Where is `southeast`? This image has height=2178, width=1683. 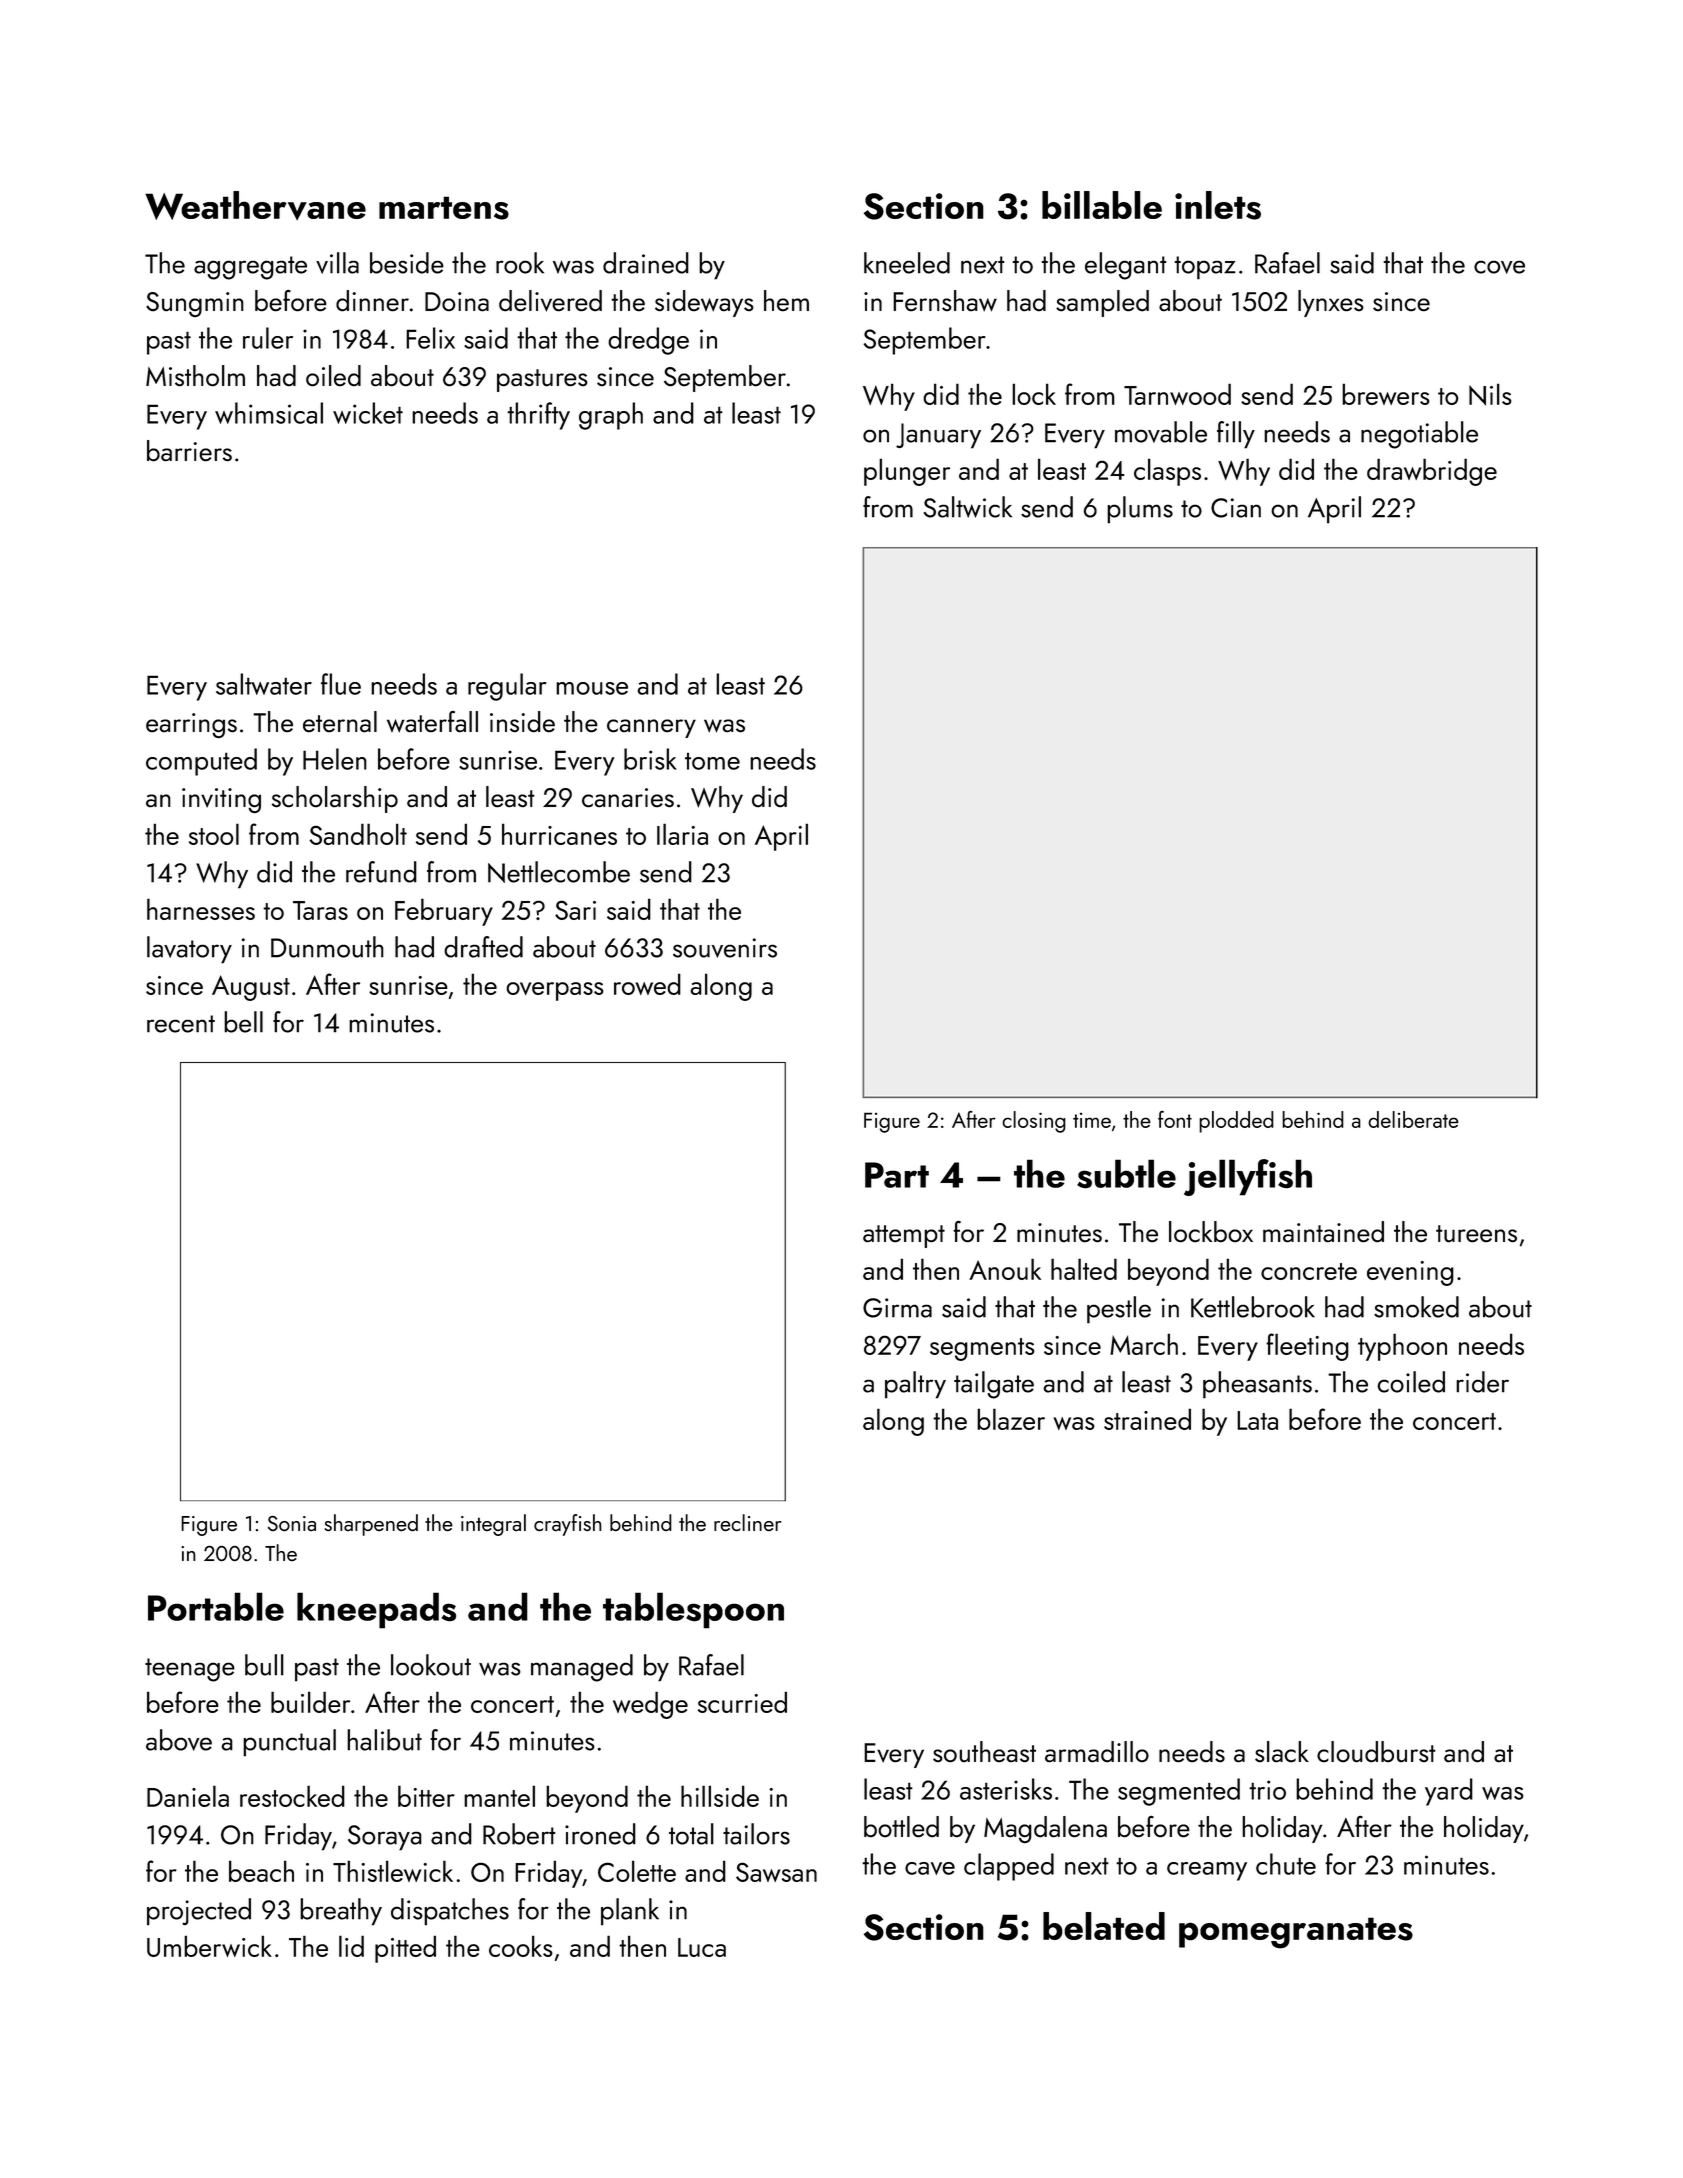
southeast is located at coordinates (984, 1751).
